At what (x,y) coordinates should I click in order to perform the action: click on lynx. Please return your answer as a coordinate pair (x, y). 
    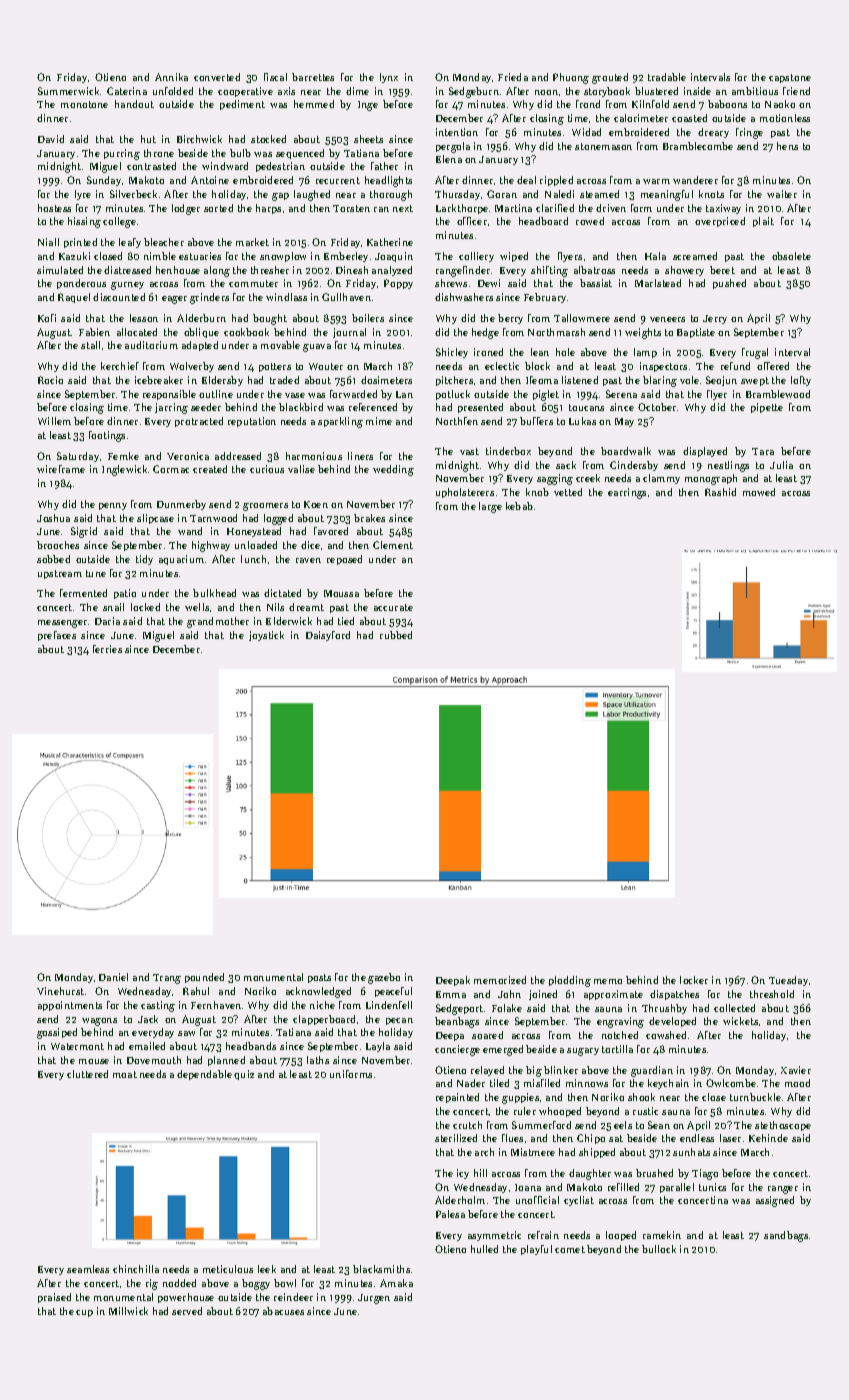
    Looking at the image, I should click on (389, 78).
